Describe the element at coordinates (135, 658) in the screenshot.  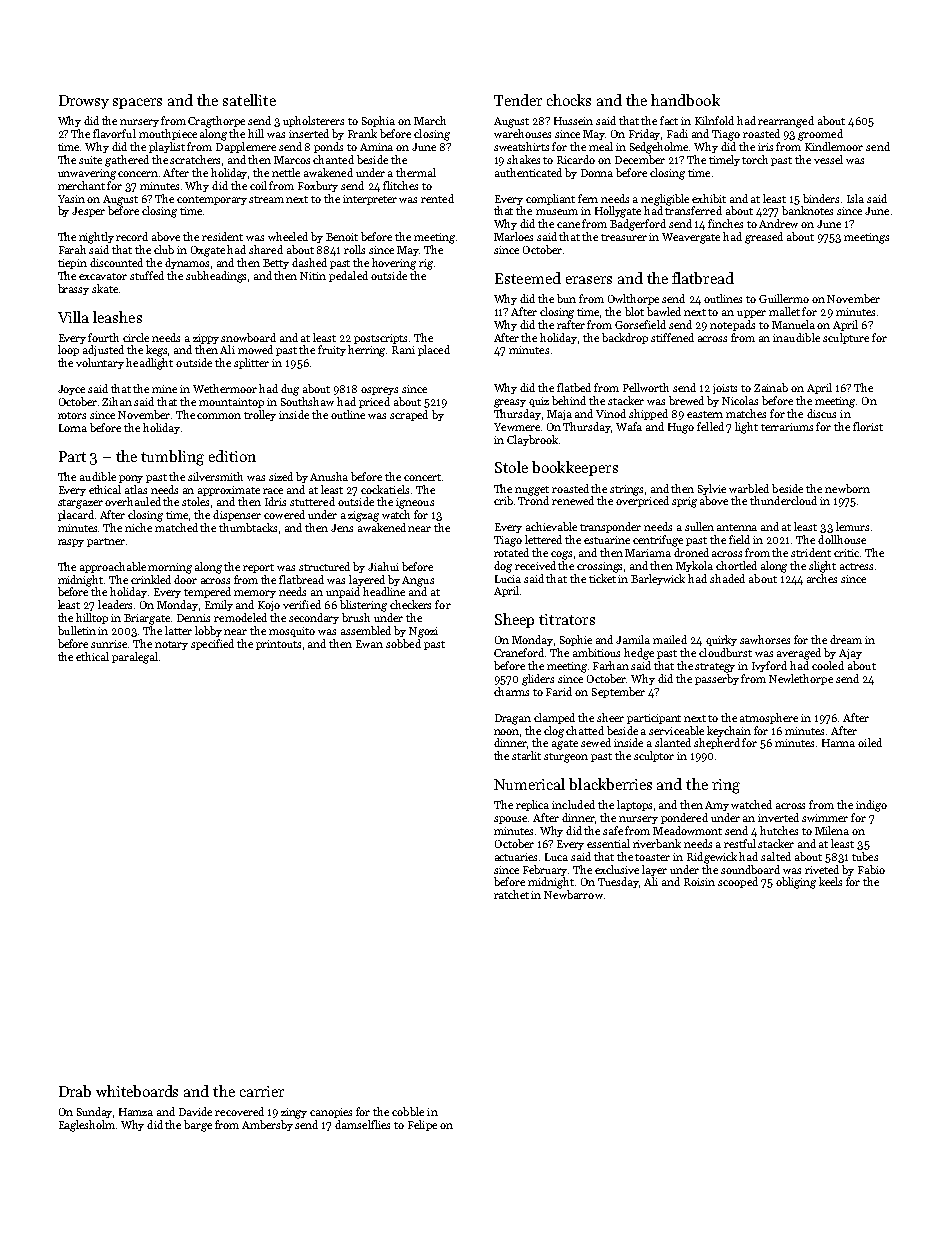
I see `paralegal` at that location.
